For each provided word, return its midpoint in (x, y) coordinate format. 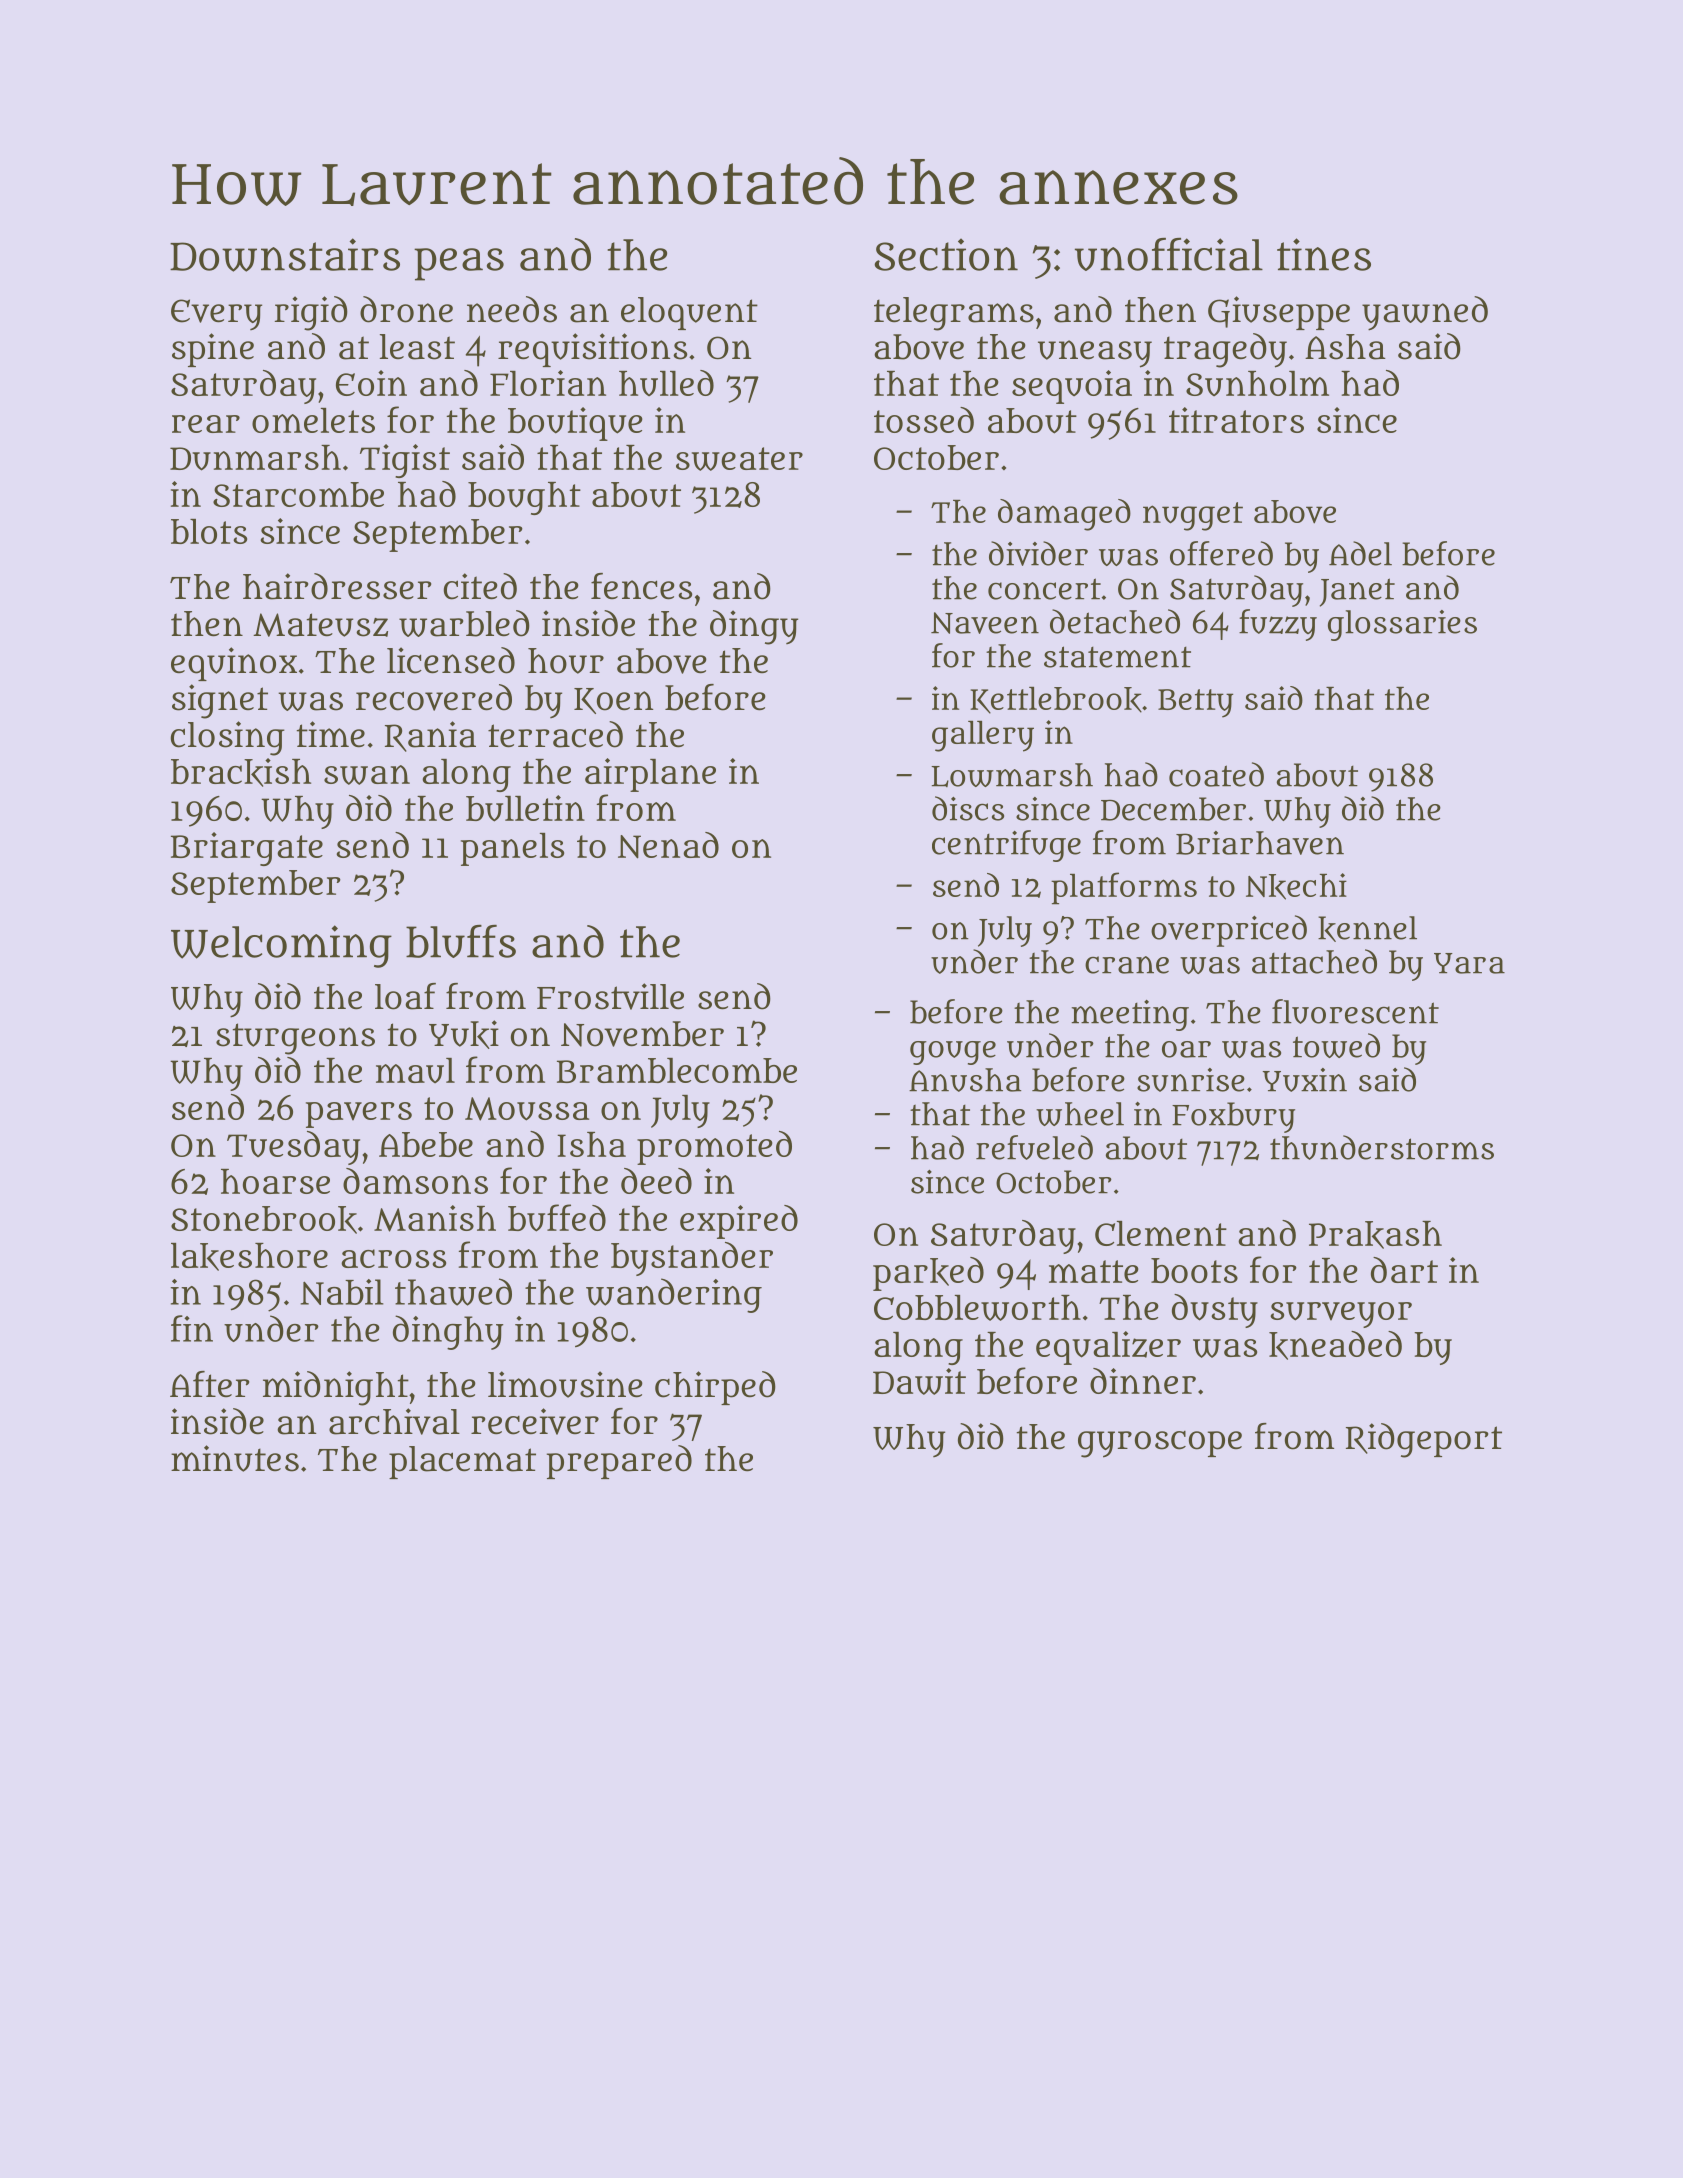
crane (1127, 965)
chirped (715, 1388)
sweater (739, 459)
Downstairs (285, 255)
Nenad (668, 845)
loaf (405, 996)
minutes (235, 1458)
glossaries (1402, 625)
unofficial (1169, 254)
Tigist (405, 461)
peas (459, 264)
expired (739, 1222)
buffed (557, 1218)
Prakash (1375, 1235)
